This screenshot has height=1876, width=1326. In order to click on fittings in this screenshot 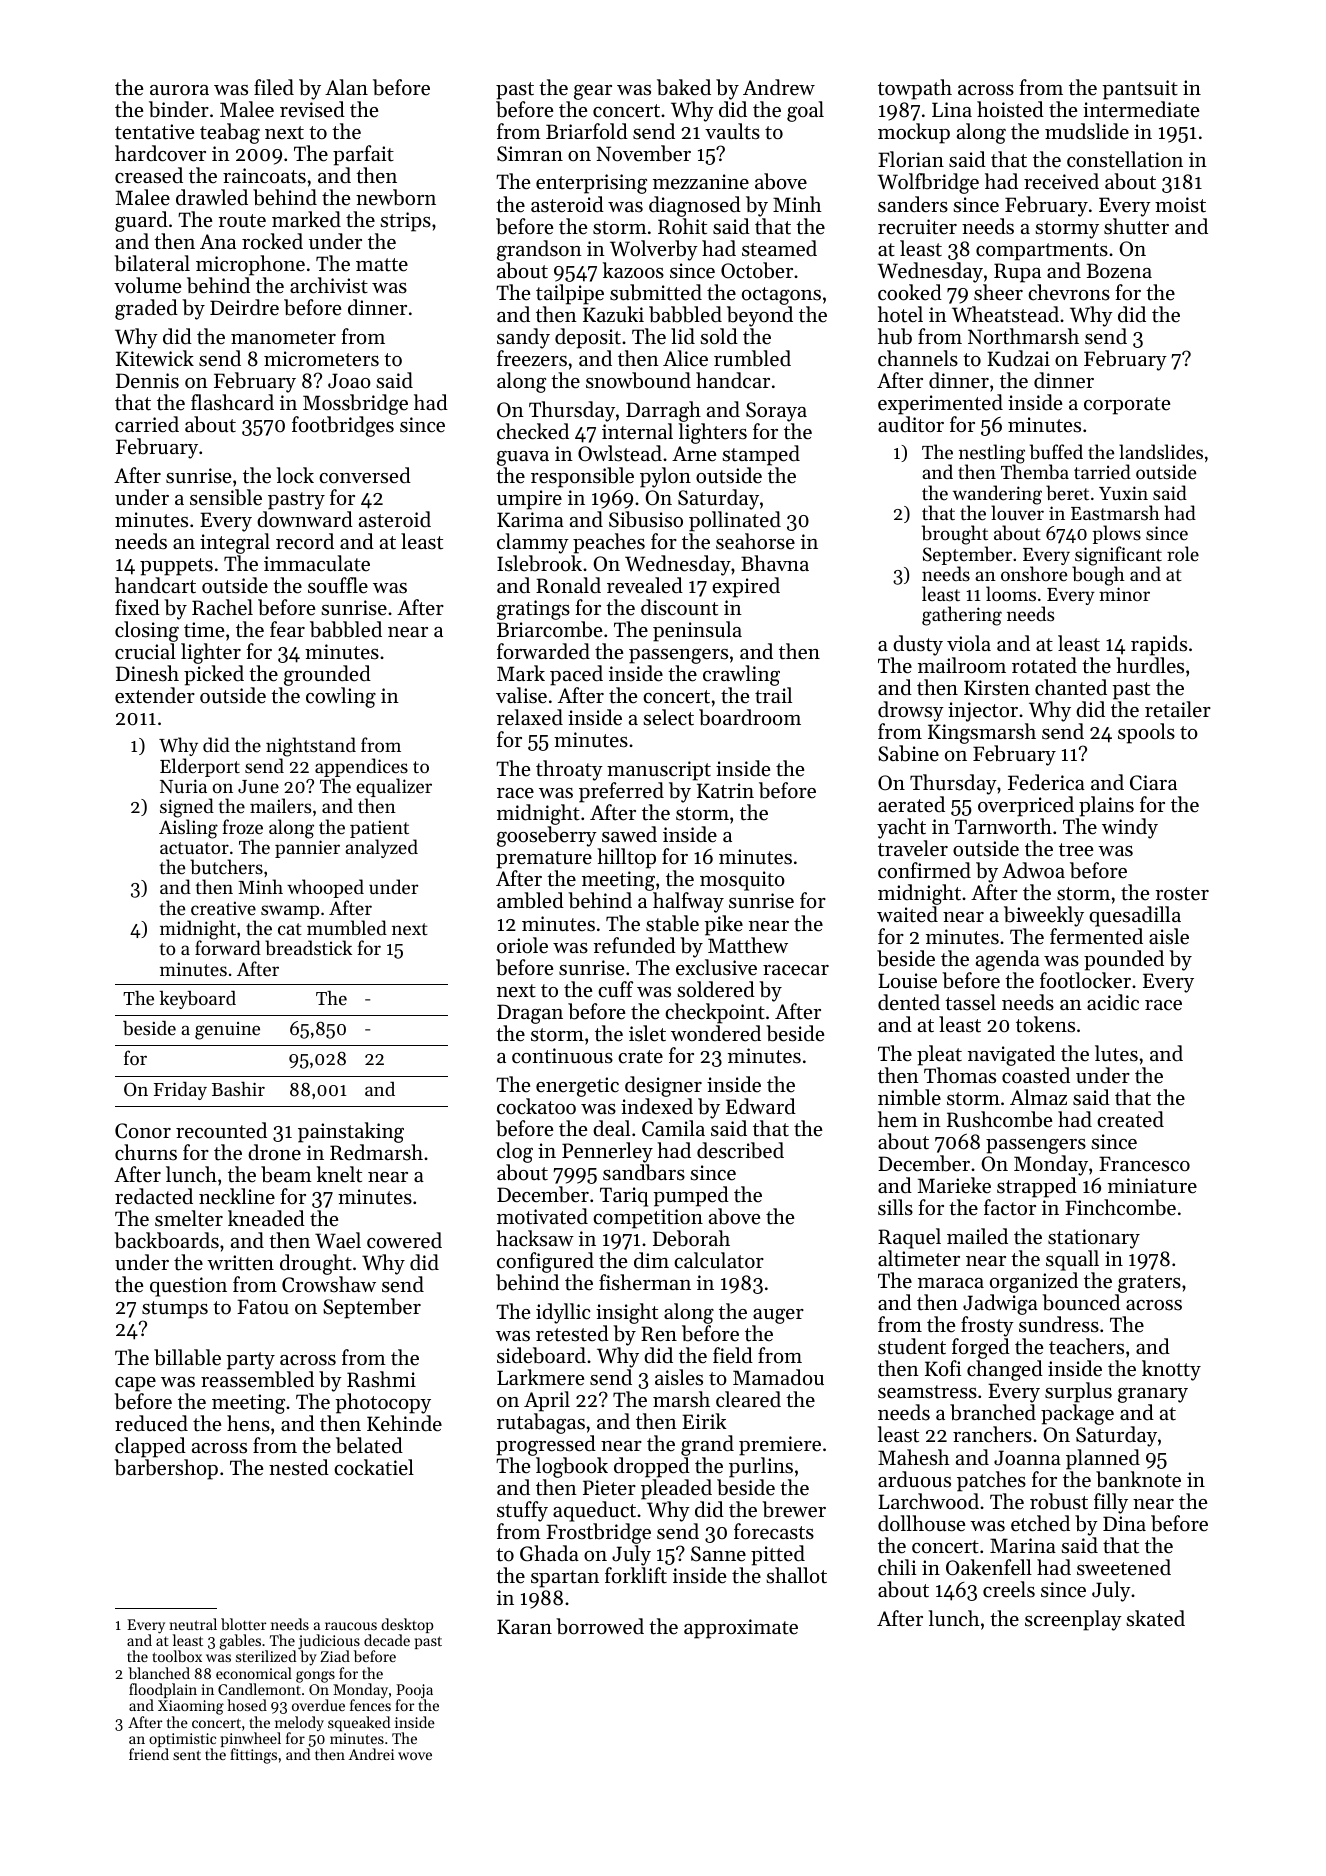, I will do `click(253, 1756)`.
